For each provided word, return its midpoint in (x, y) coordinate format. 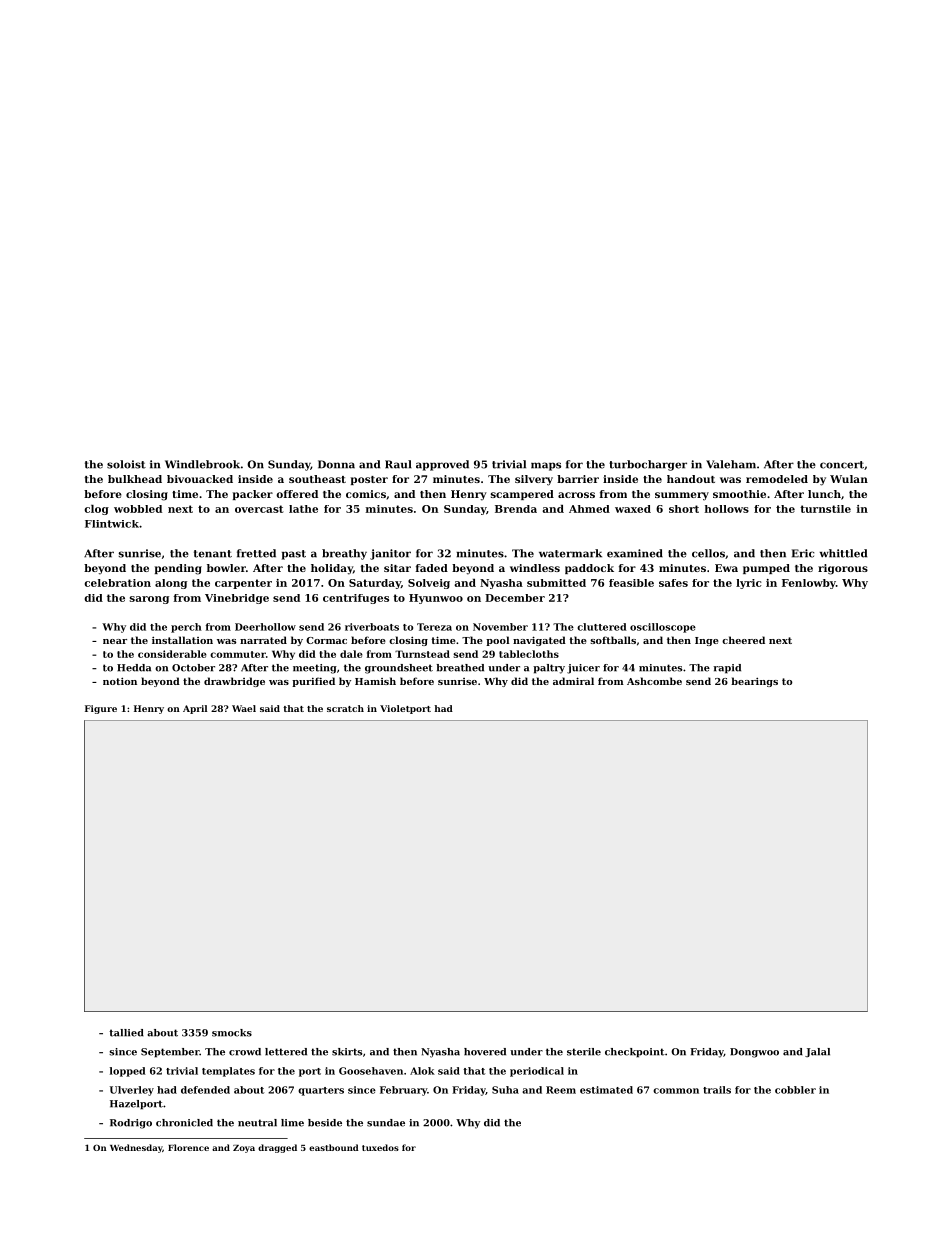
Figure (101, 709)
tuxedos (380, 1147)
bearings (754, 682)
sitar (397, 568)
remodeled (777, 479)
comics (366, 494)
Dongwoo (754, 1053)
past (294, 555)
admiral (573, 681)
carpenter (243, 584)
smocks (232, 1033)
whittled (843, 553)
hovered (485, 1052)
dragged (277, 1148)
